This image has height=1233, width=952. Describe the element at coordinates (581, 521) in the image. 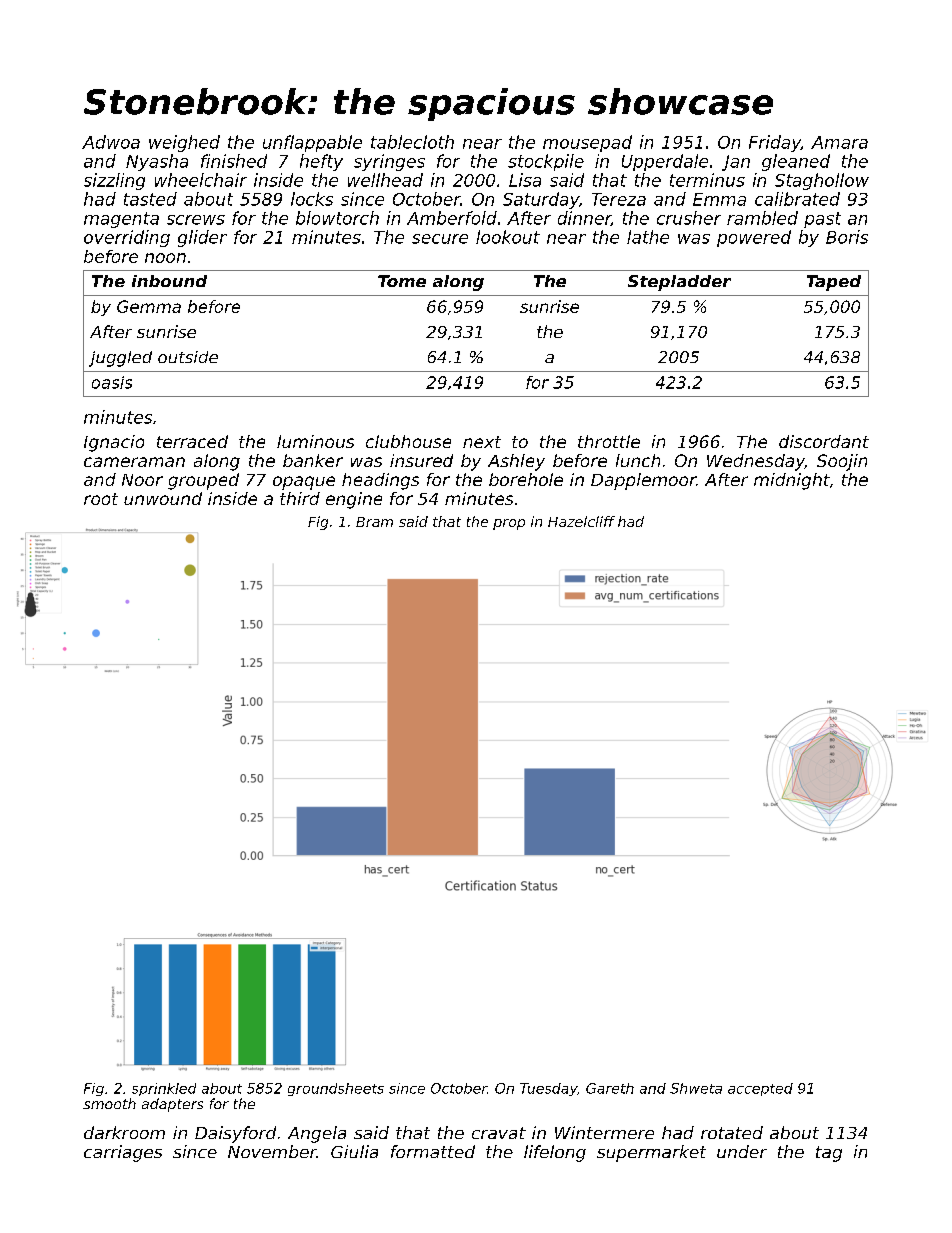

I see `Hazelcliff` at that location.
